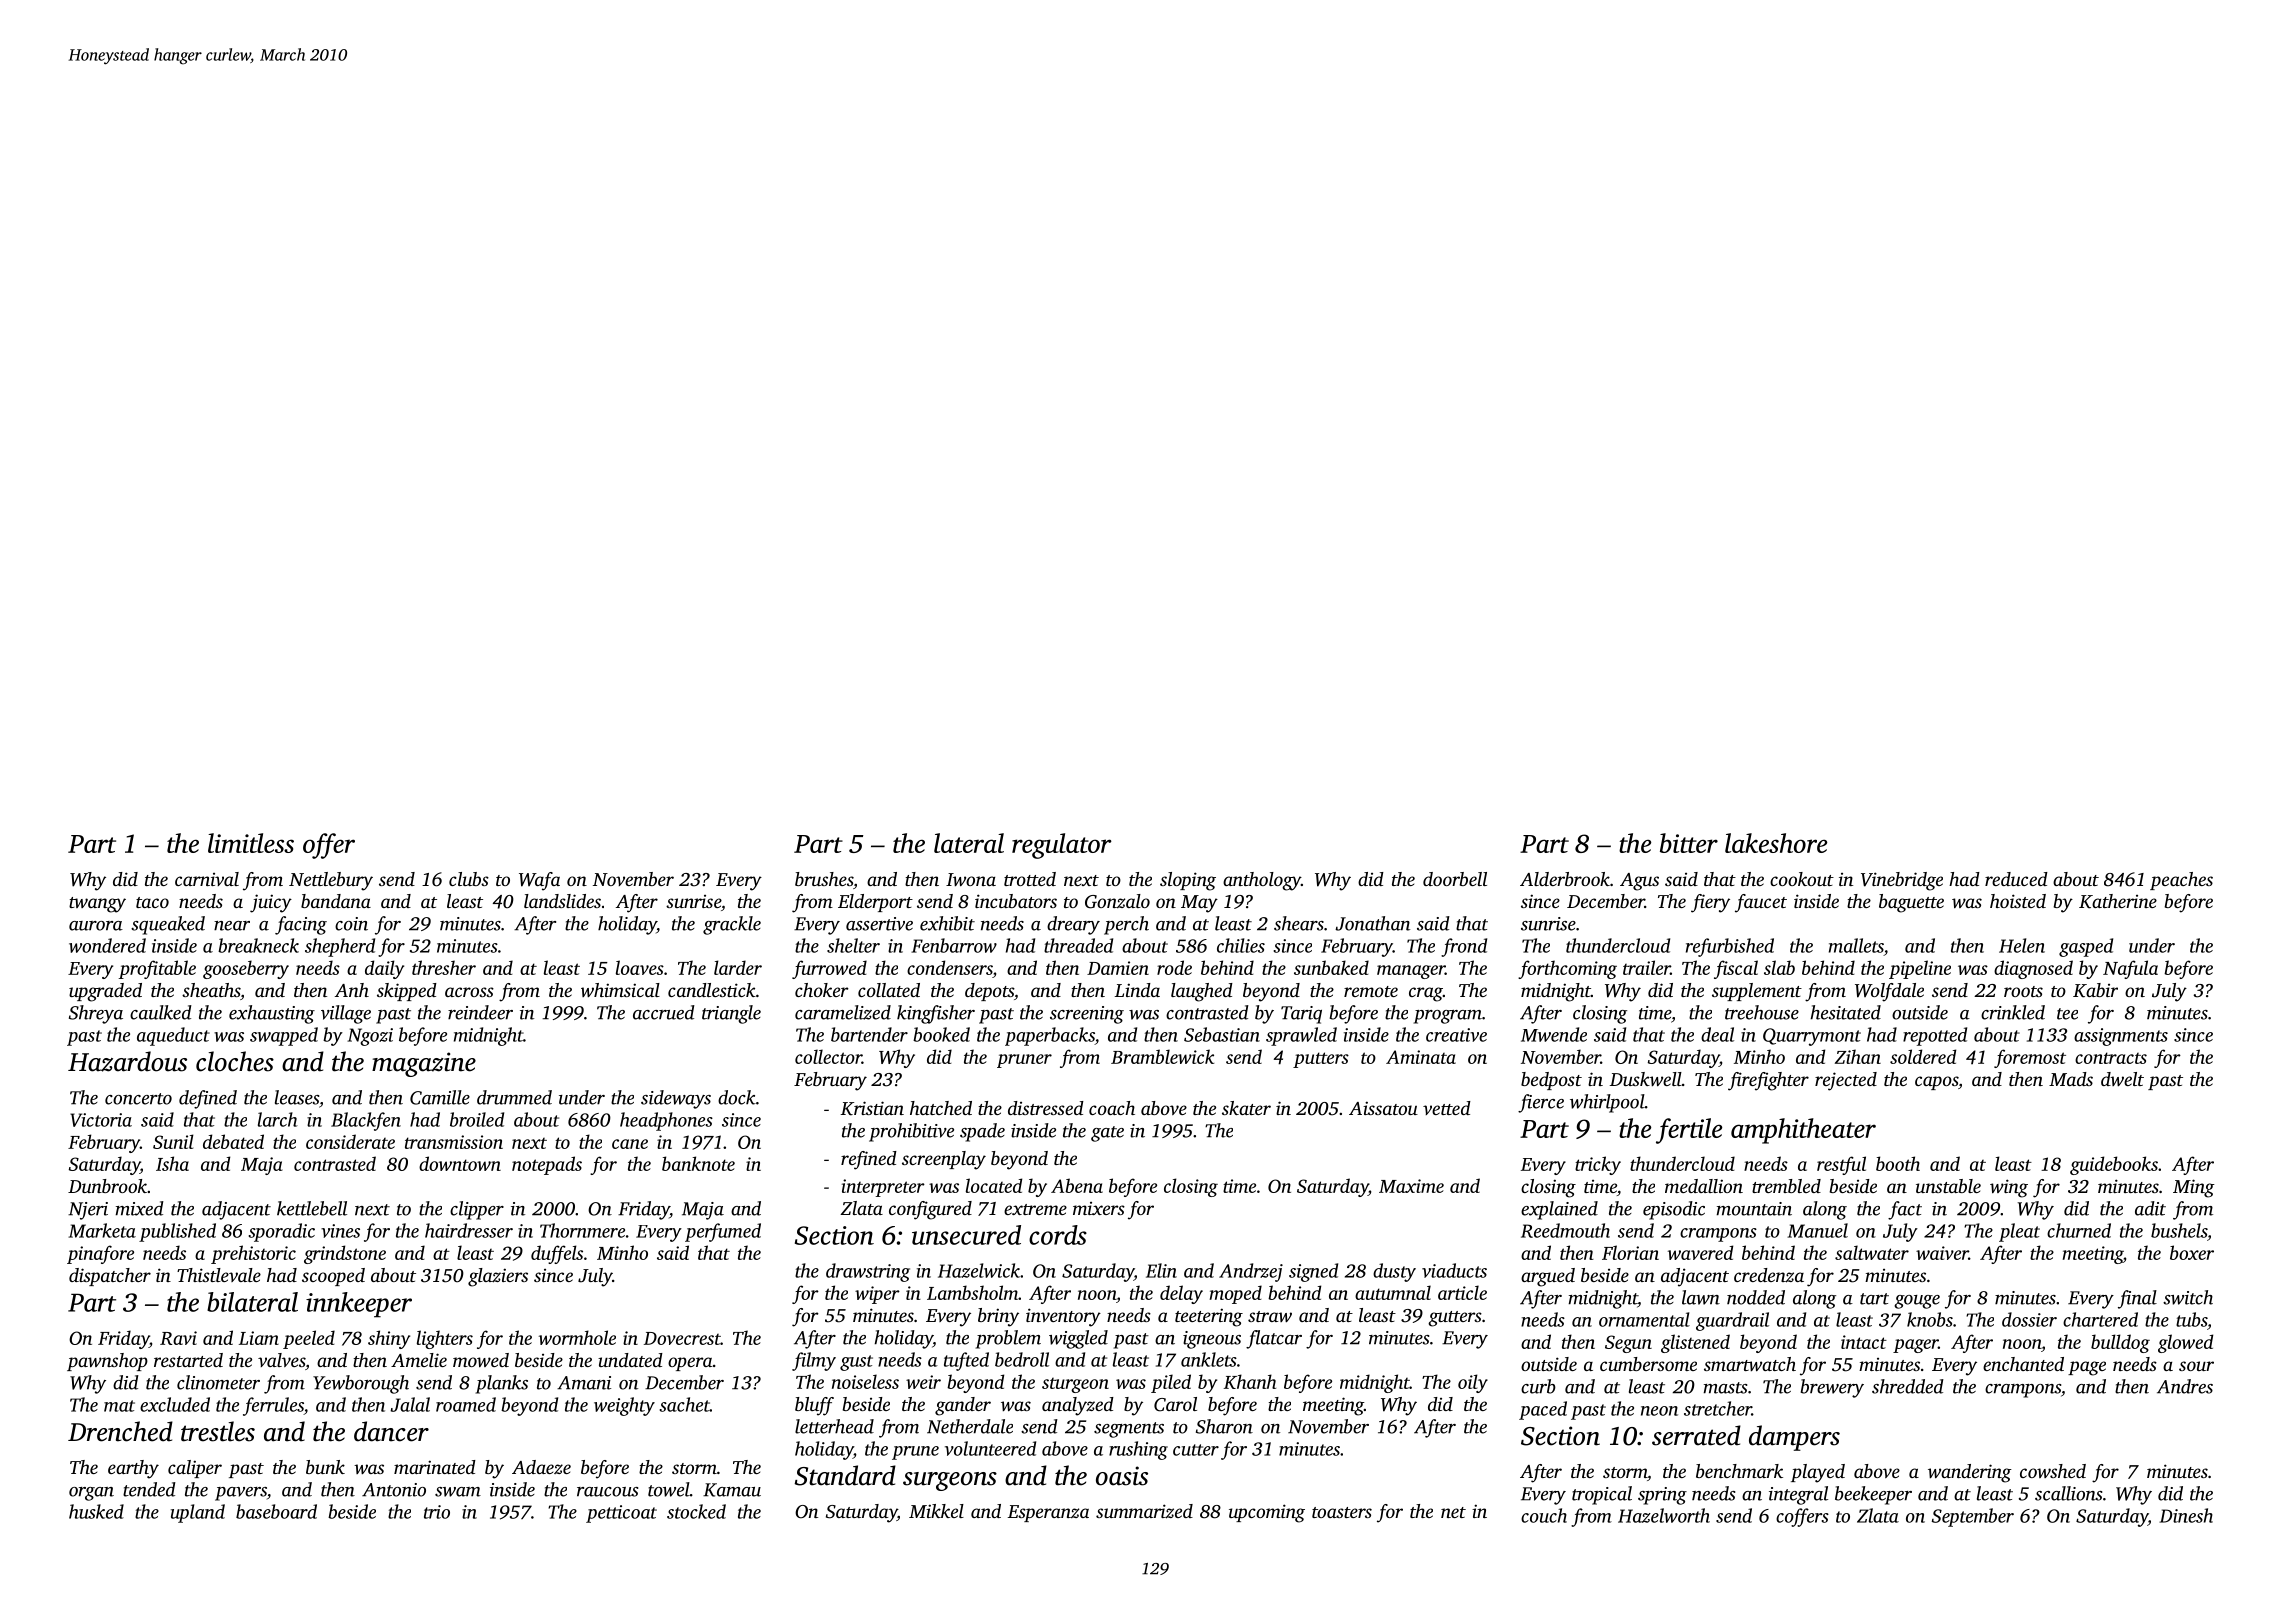 This document has height=1614, width=2282. What do you see at coordinates (666, 1121) in the document?
I see `headphones` at bounding box center [666, 1121].
